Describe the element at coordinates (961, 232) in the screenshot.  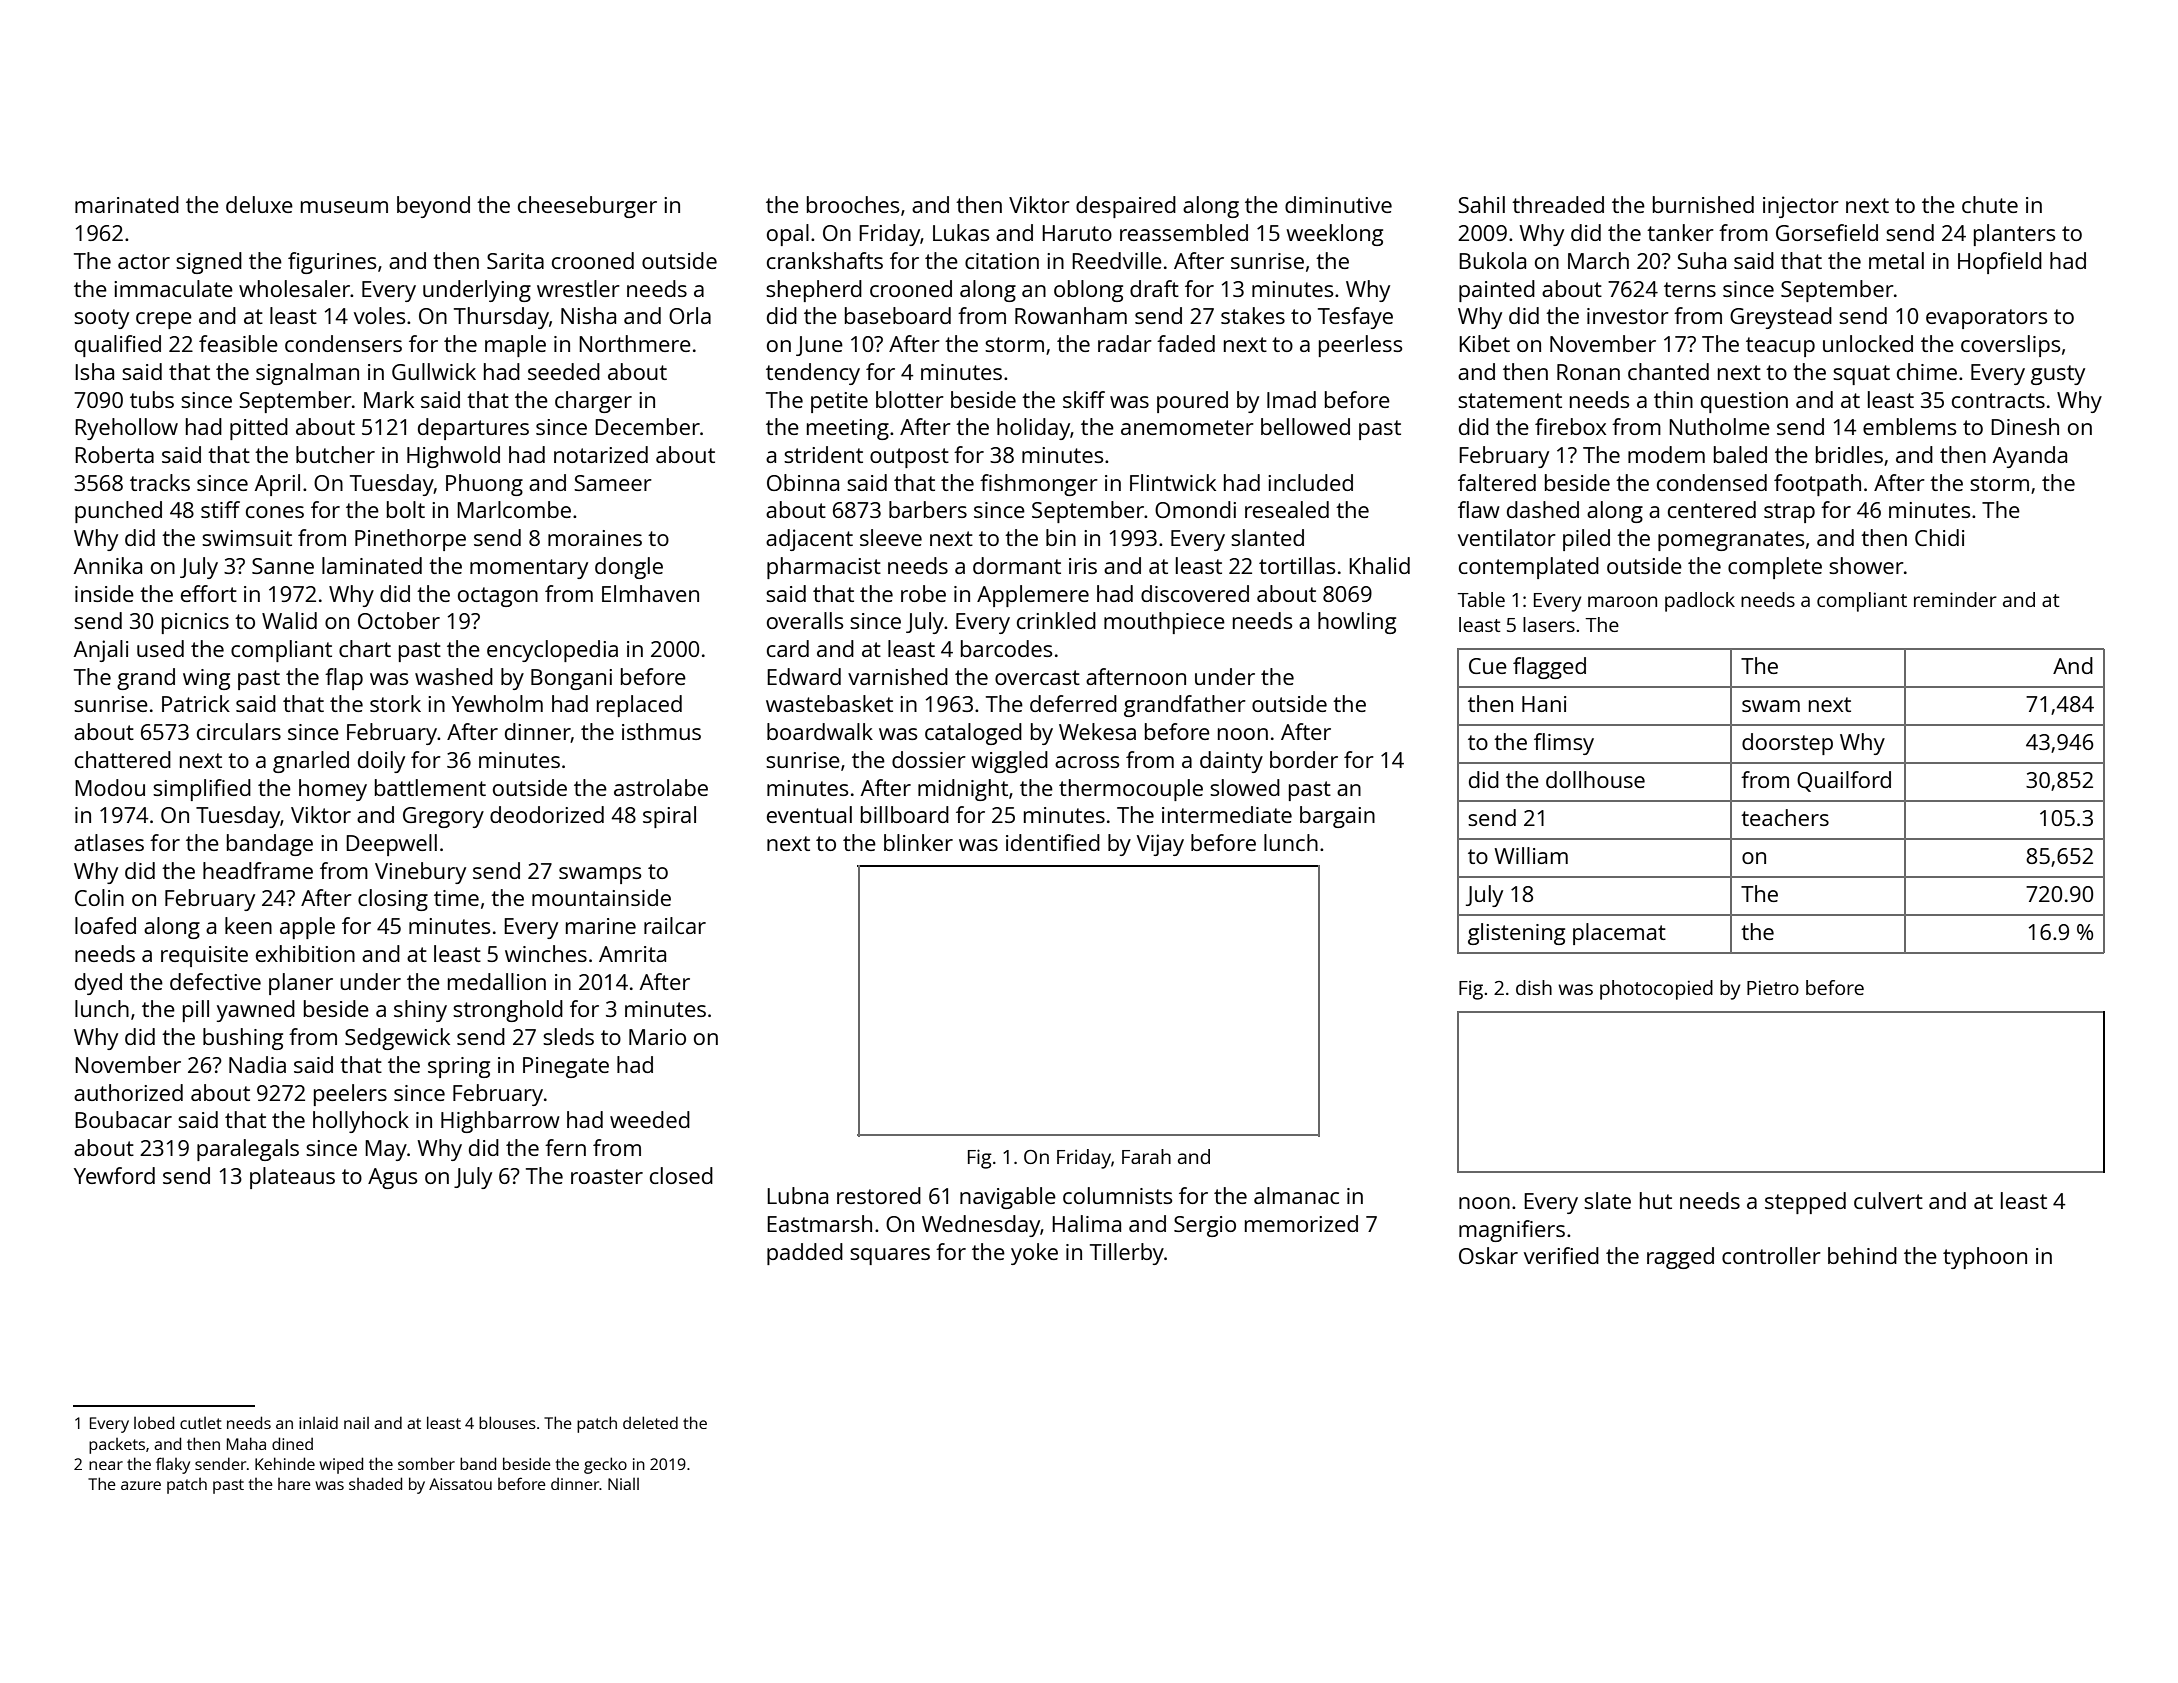
I see `Lukas` at that location.
